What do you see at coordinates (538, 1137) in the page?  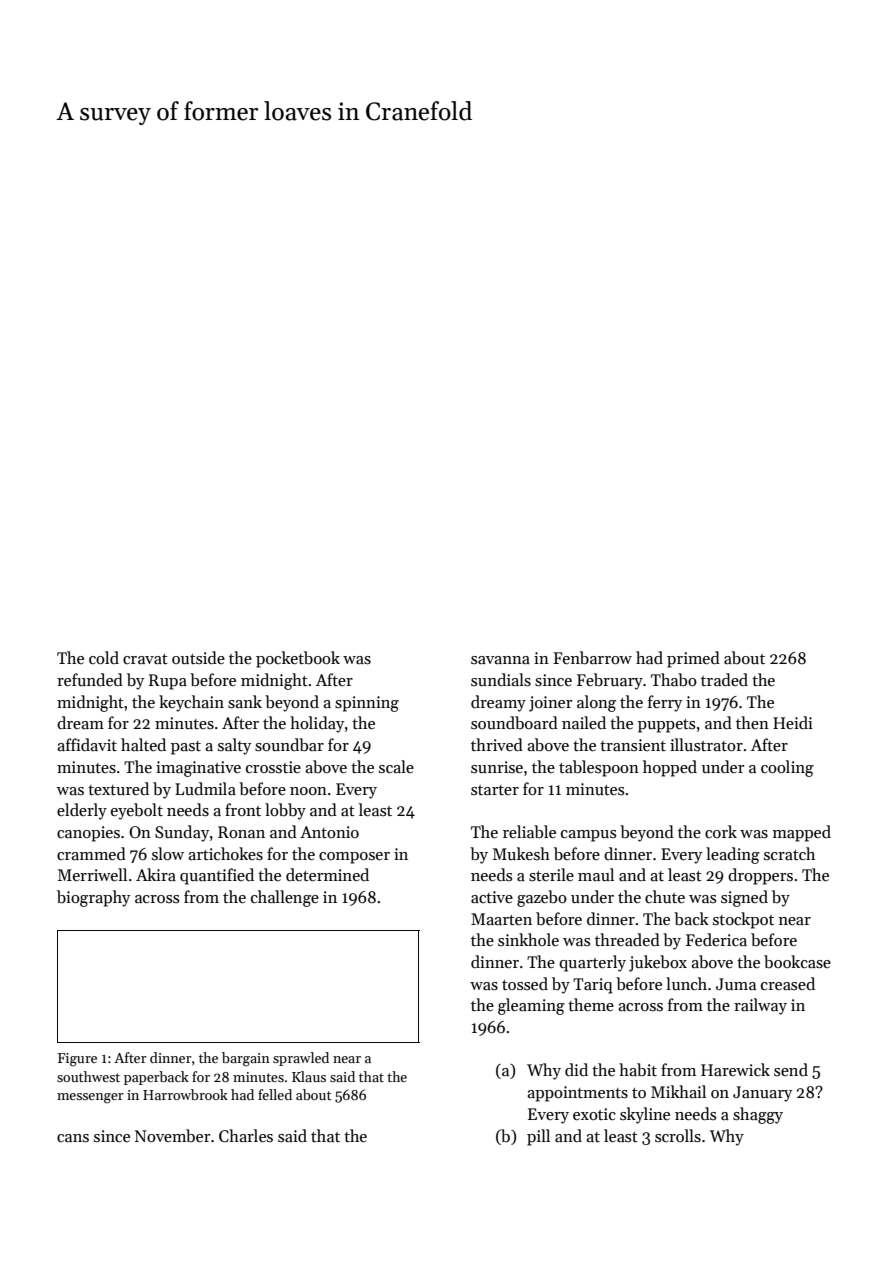 I see `pill` at bounding box center [538, 1137].
